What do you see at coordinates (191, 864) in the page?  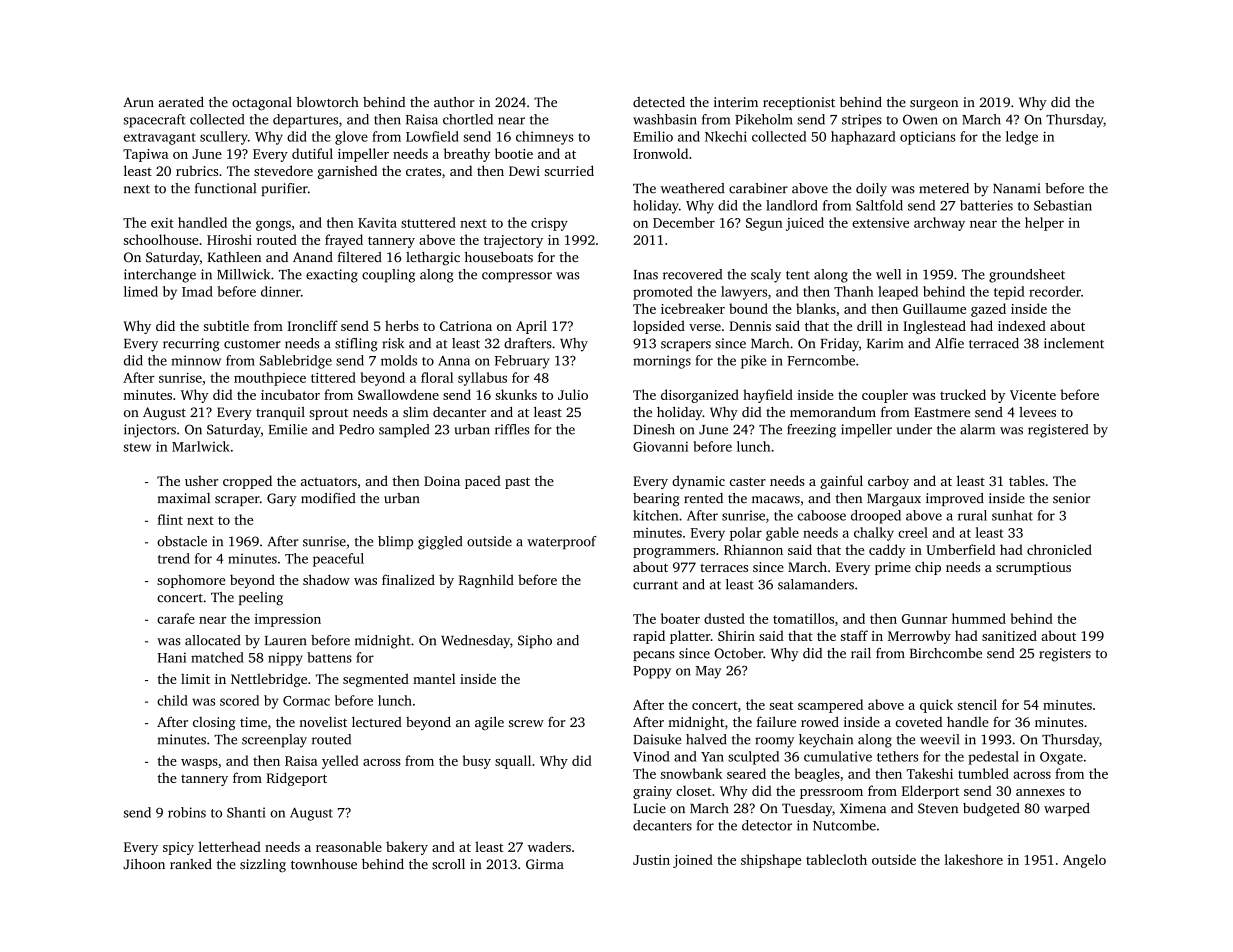 I see `ranked` at bounding box center [191, 864].
